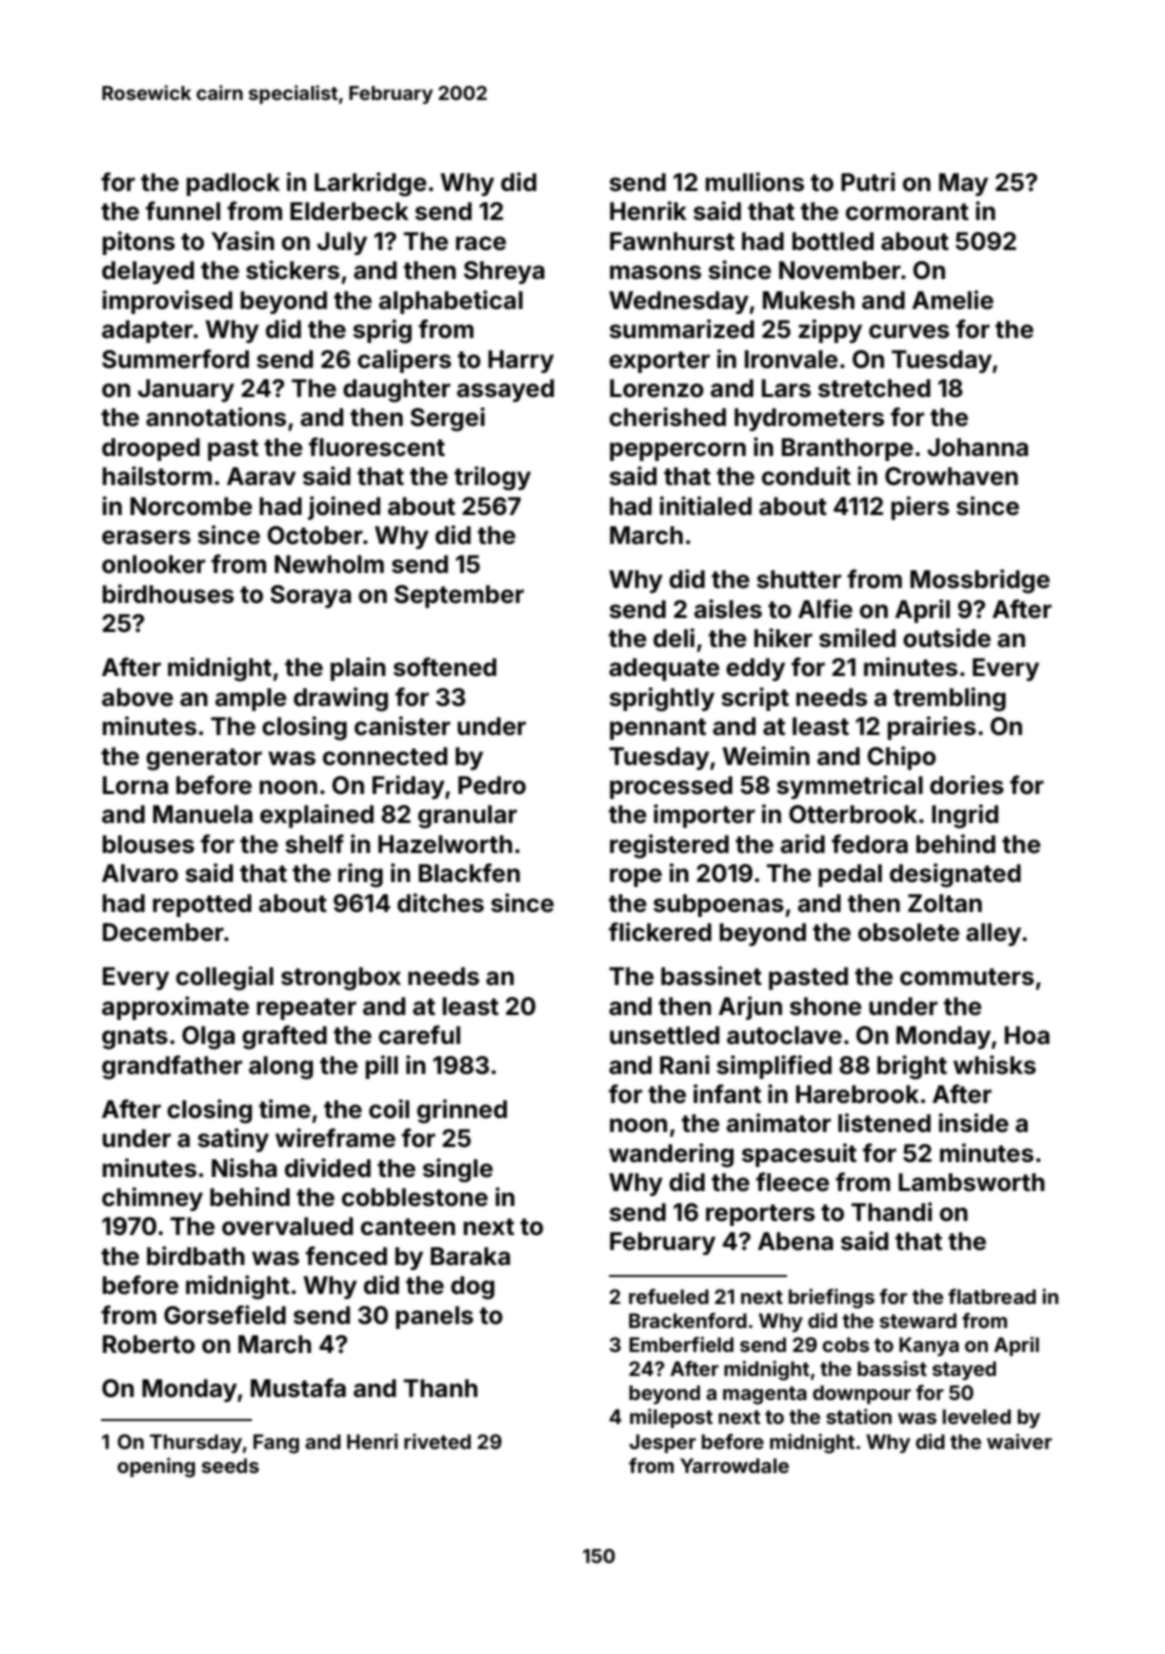  Describe the element at coordinates (636, 877) in the image. I see `rope` at that location.
